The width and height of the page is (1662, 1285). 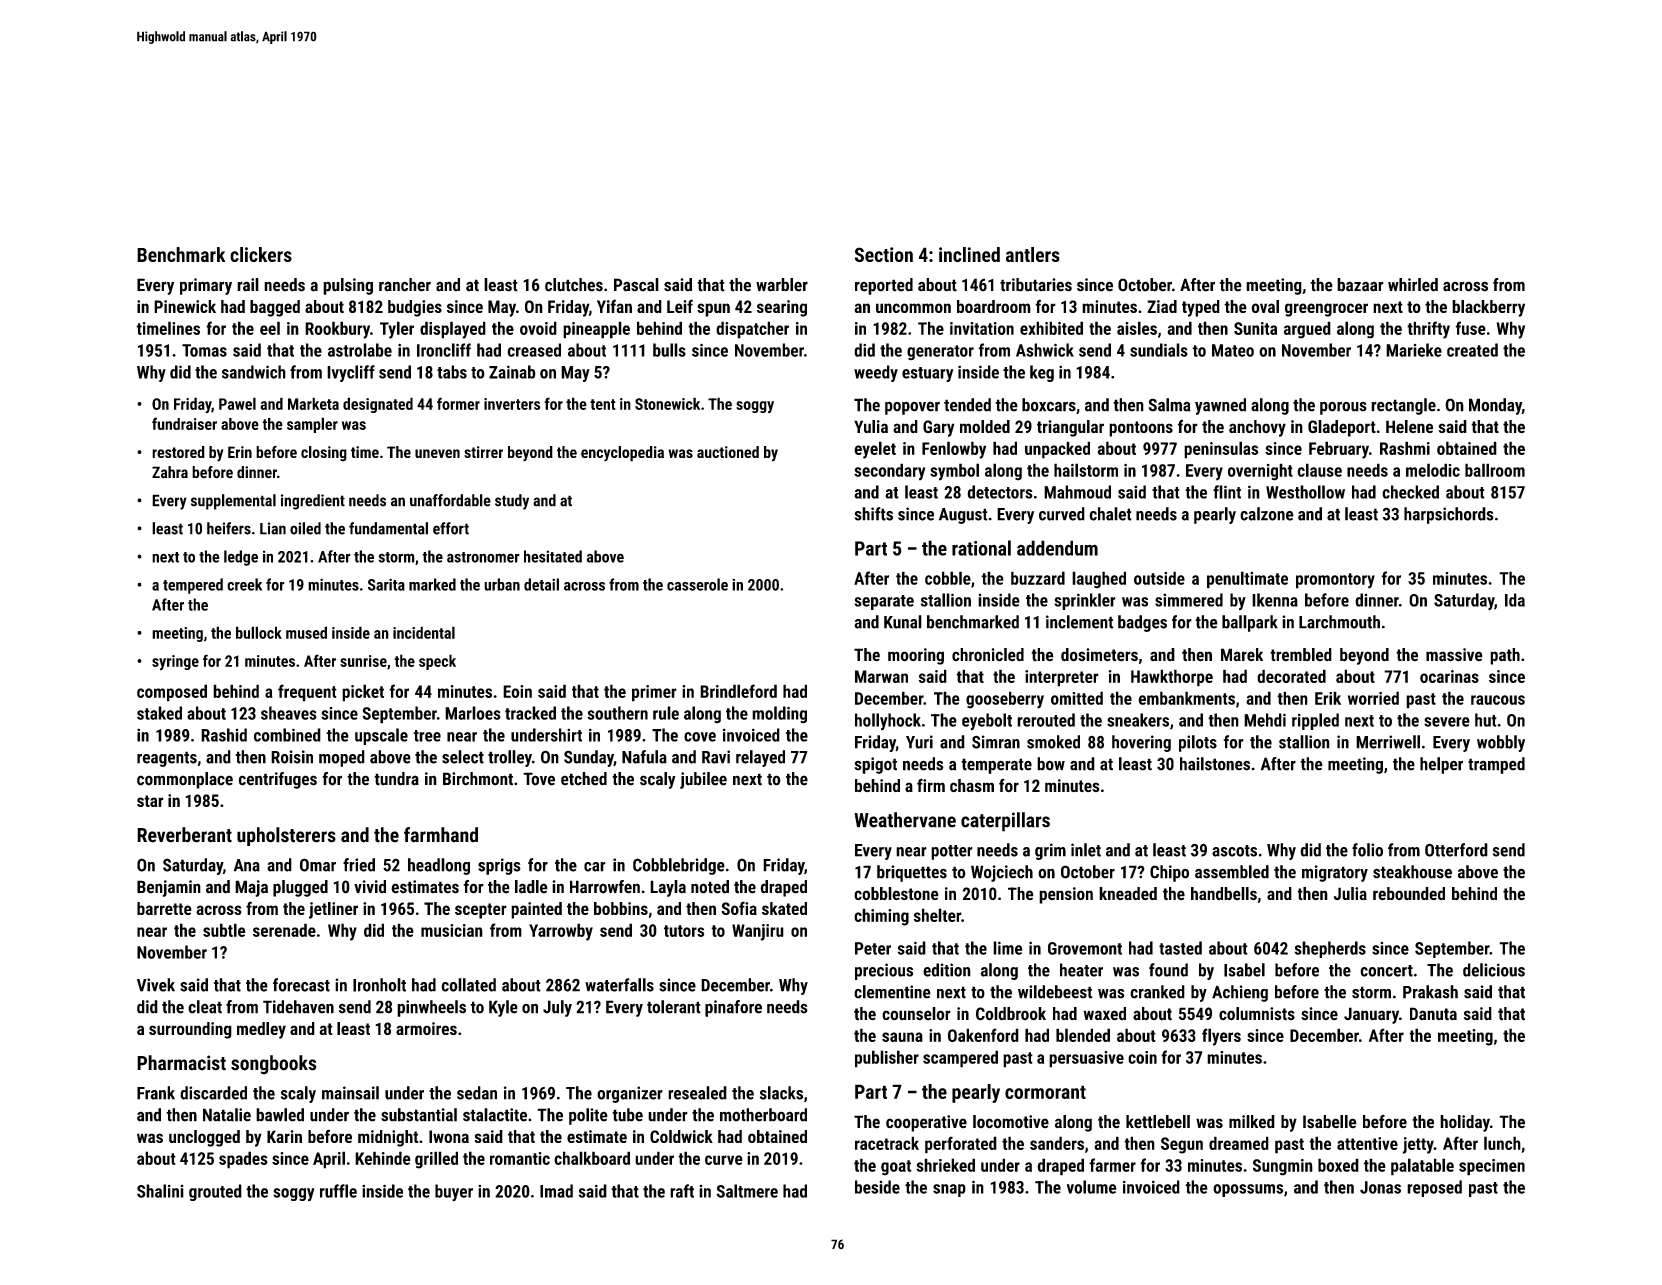 I want to click on relayed, so click(x=760, y=758).
